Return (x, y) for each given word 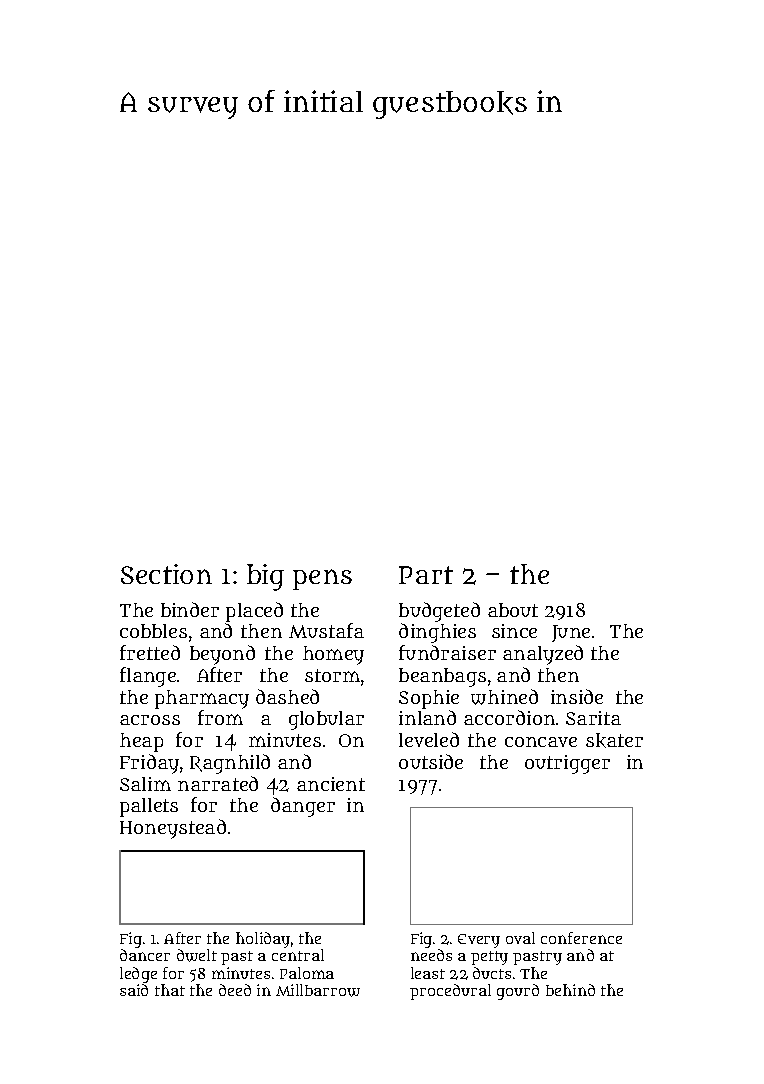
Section (166, 574)
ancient (331, 784)
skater (614, 740)
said (134, 990)
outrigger (567, 764)
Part (426, 575)
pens (322, 579)
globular (326, 720)
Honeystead (173, 829)
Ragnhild (230, 764)
